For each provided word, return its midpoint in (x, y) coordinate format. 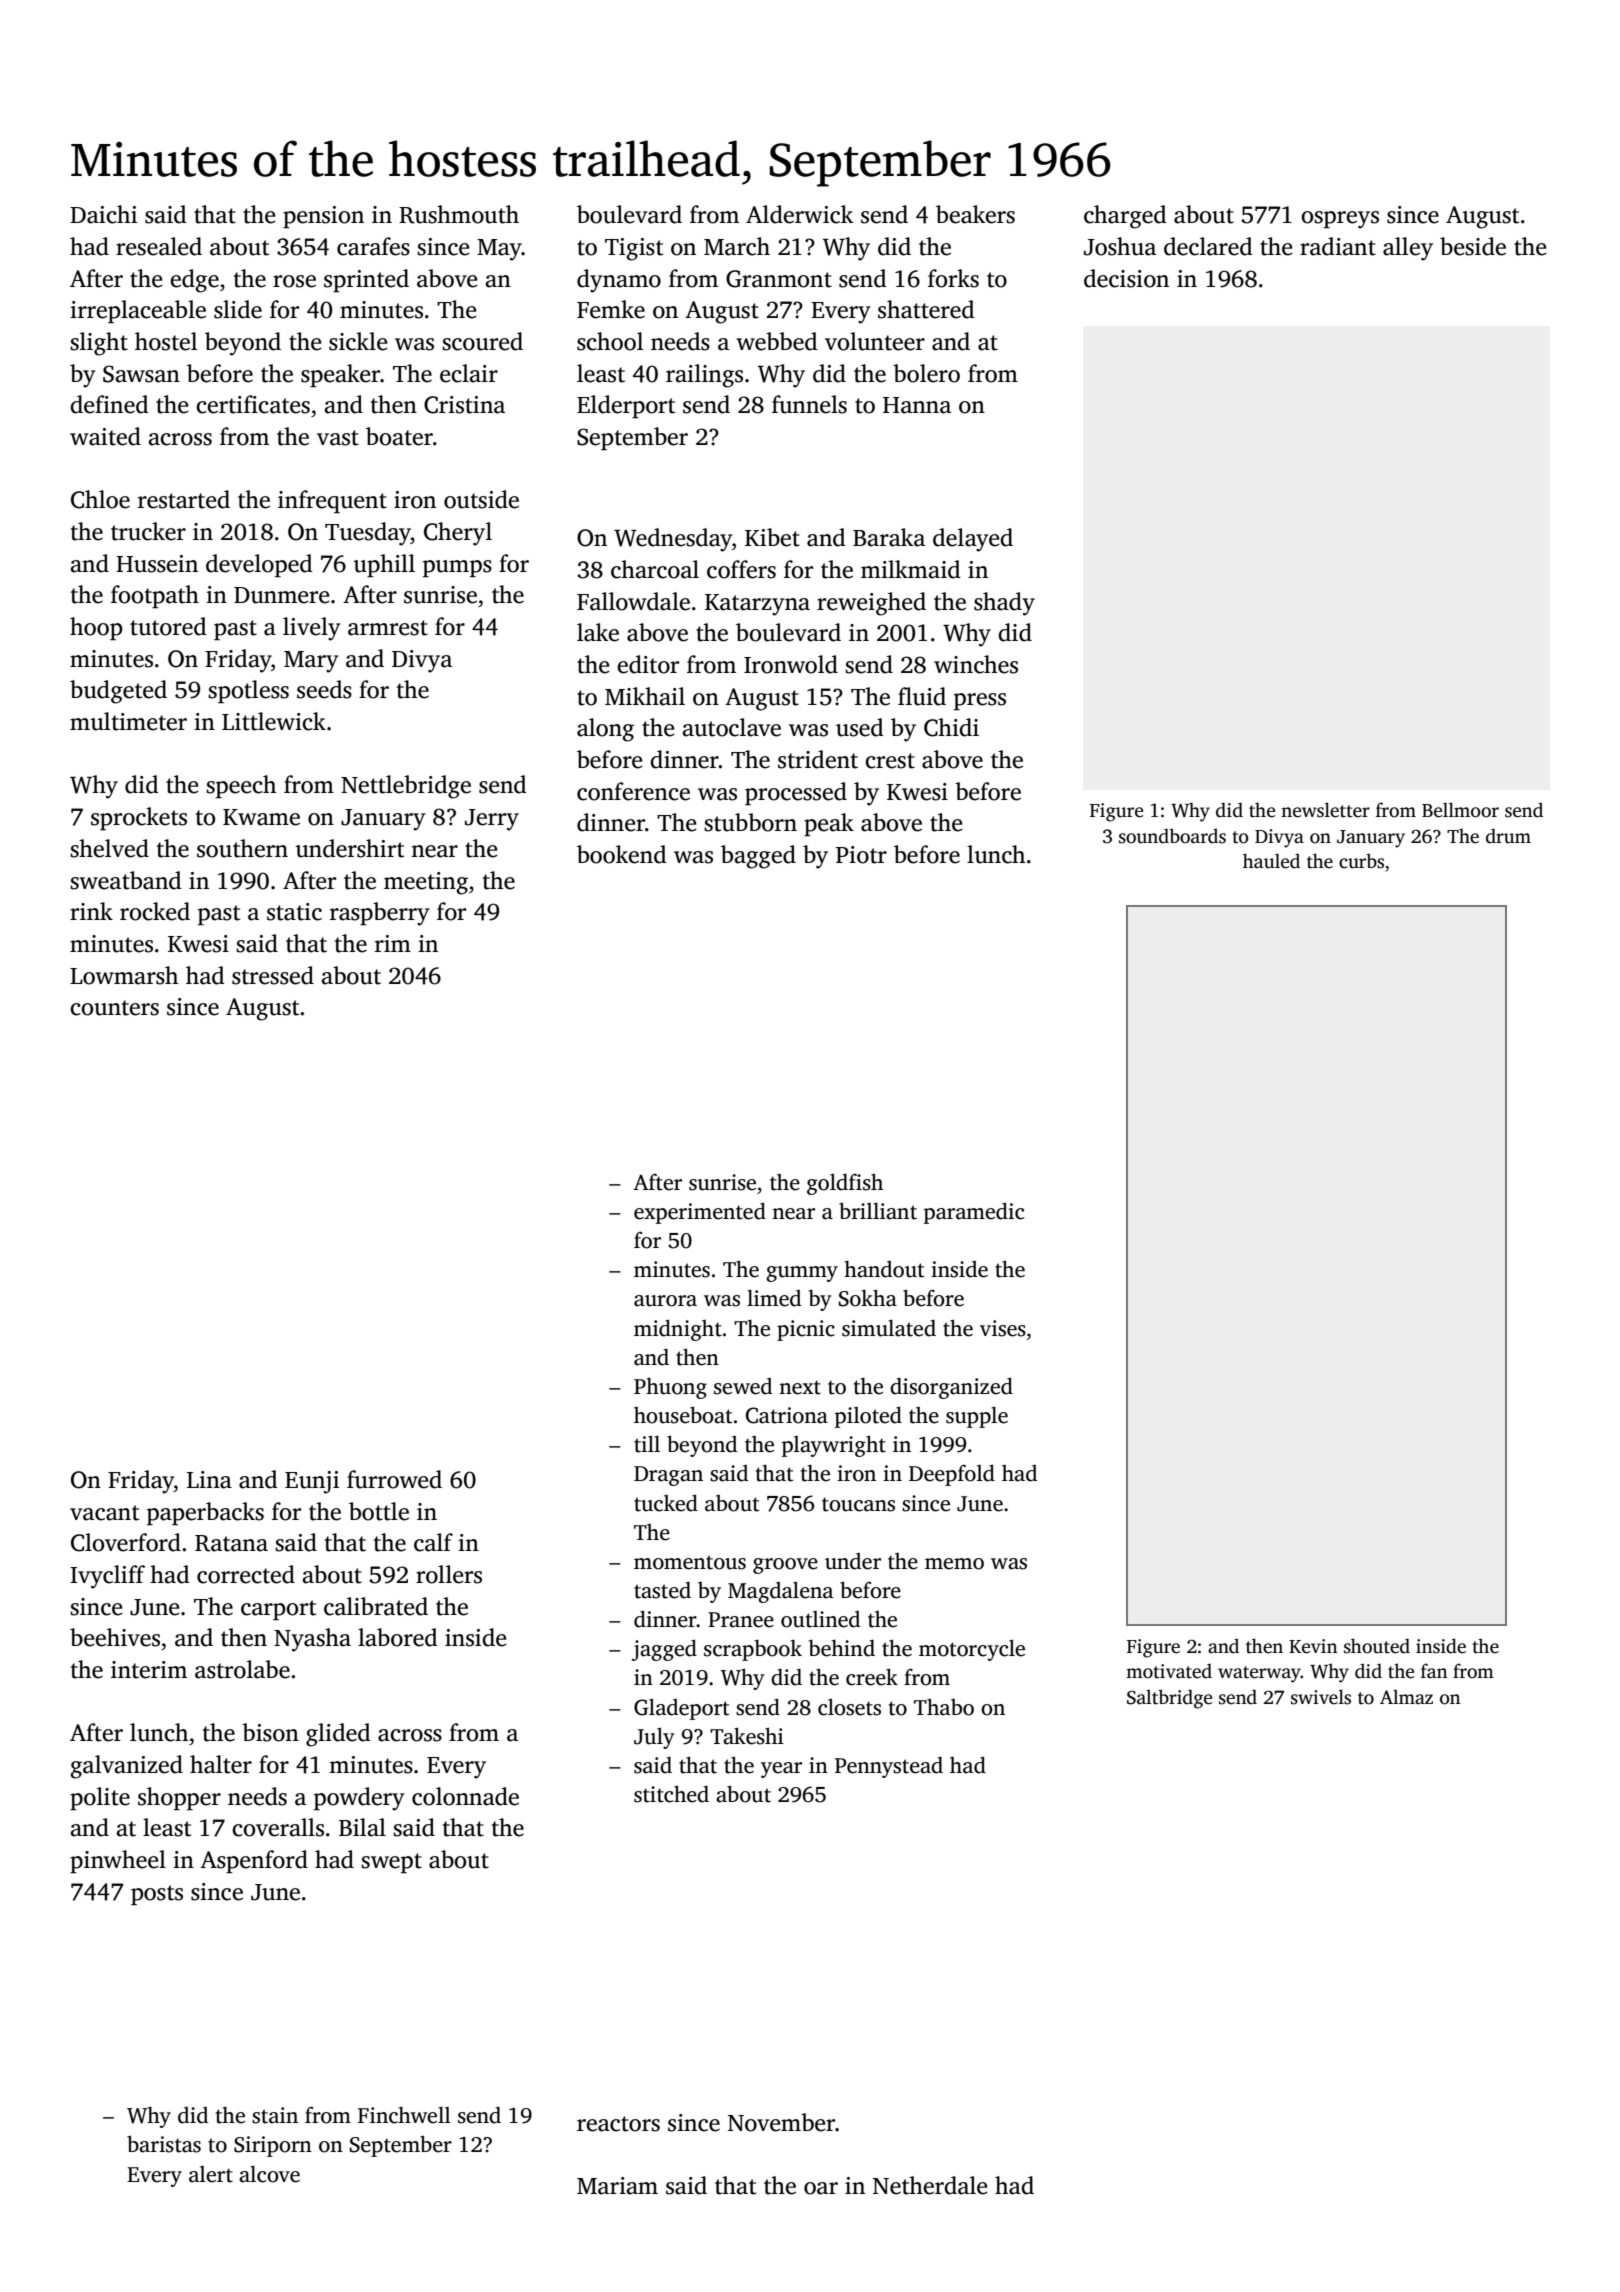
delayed (973, 540)
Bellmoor (1460, 810)
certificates (253, 404)
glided (338, 1735)
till (647, 1444)
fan (1434, 1670)
